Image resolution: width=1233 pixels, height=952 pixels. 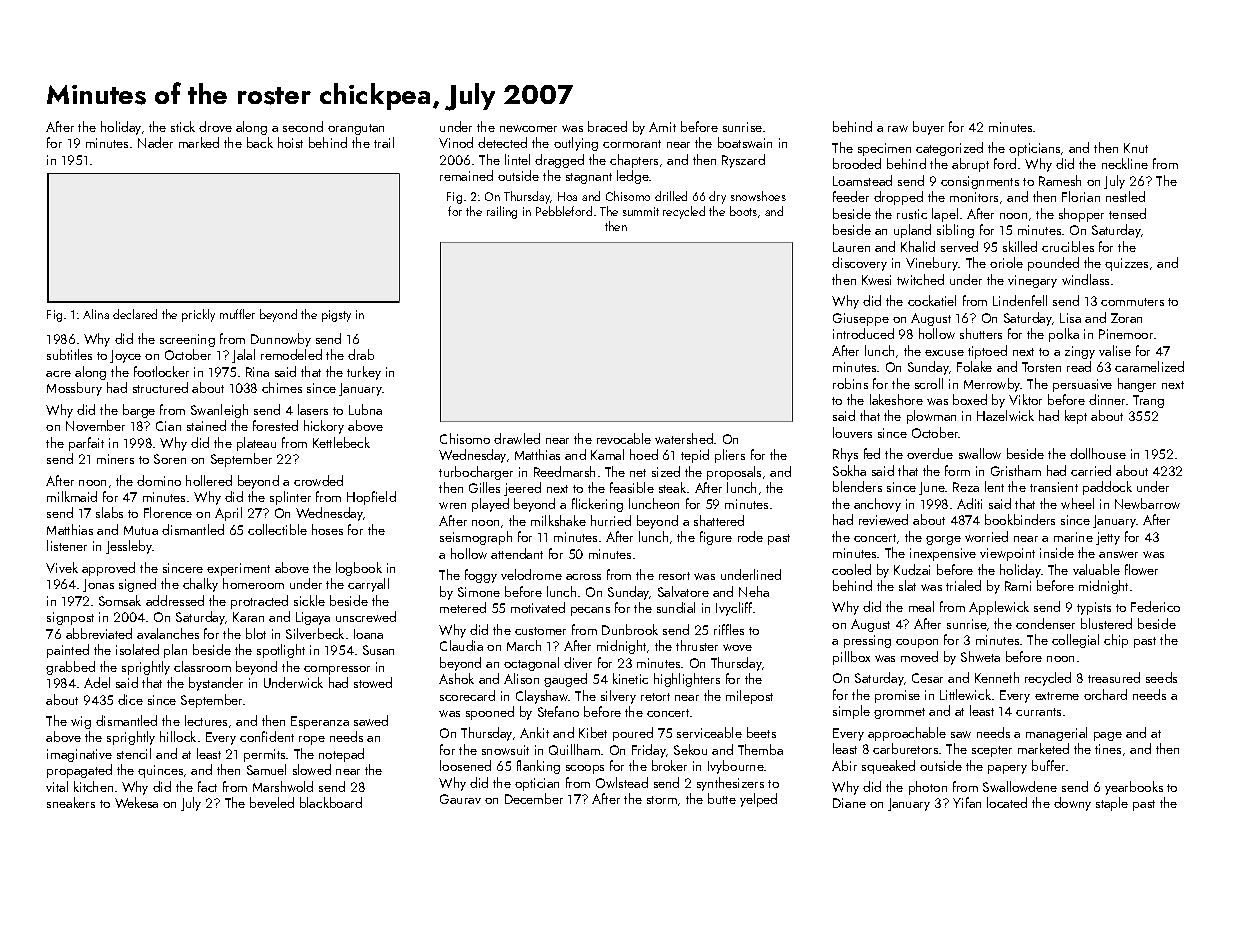 I want to click on tiptoed, so click(x=987, y=352).
